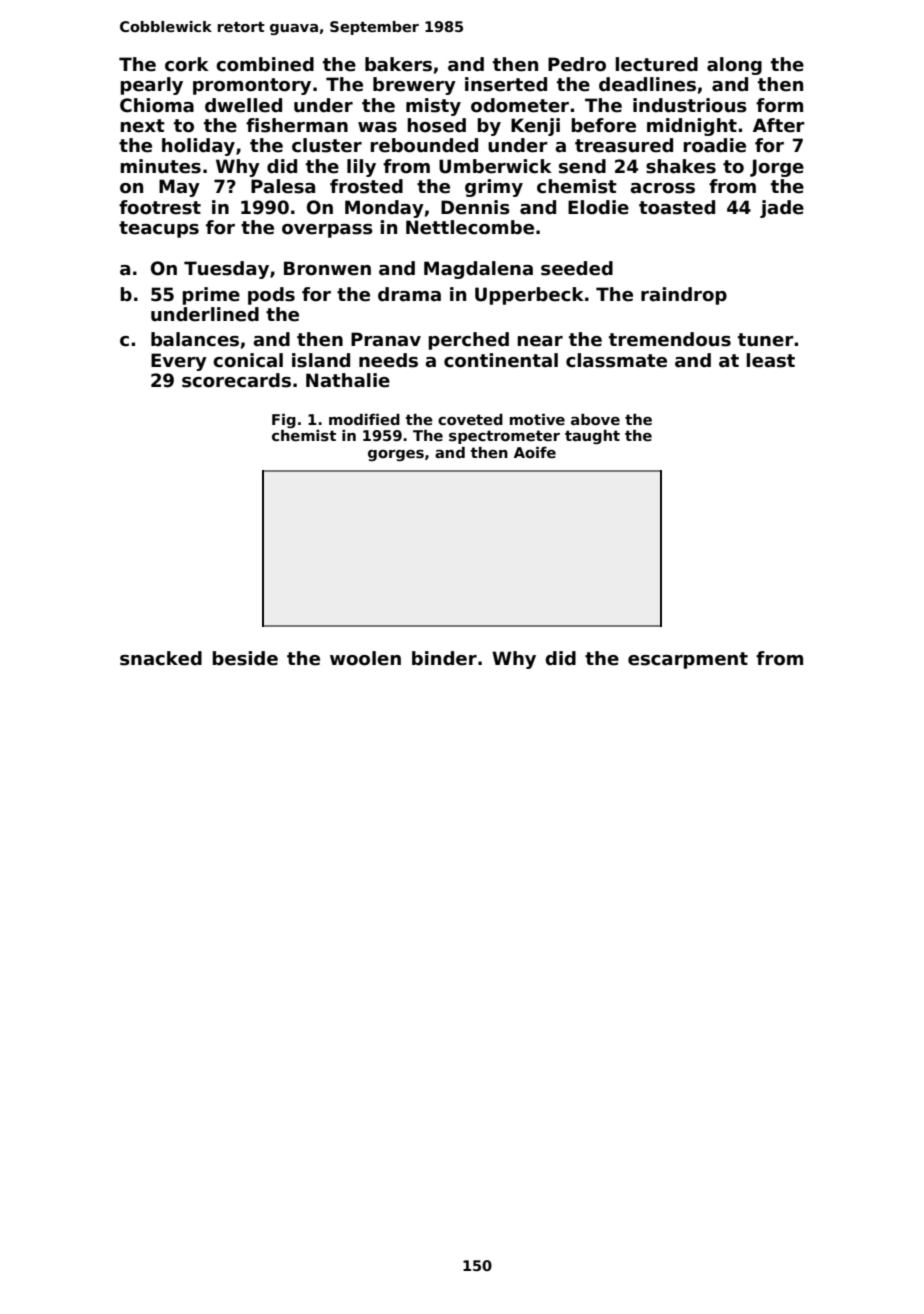 The width and height of the page is (924, 1314). What do you see at coordinates (365, 658) in the page?
I see `woolen` at bounding box center [365, 658].
